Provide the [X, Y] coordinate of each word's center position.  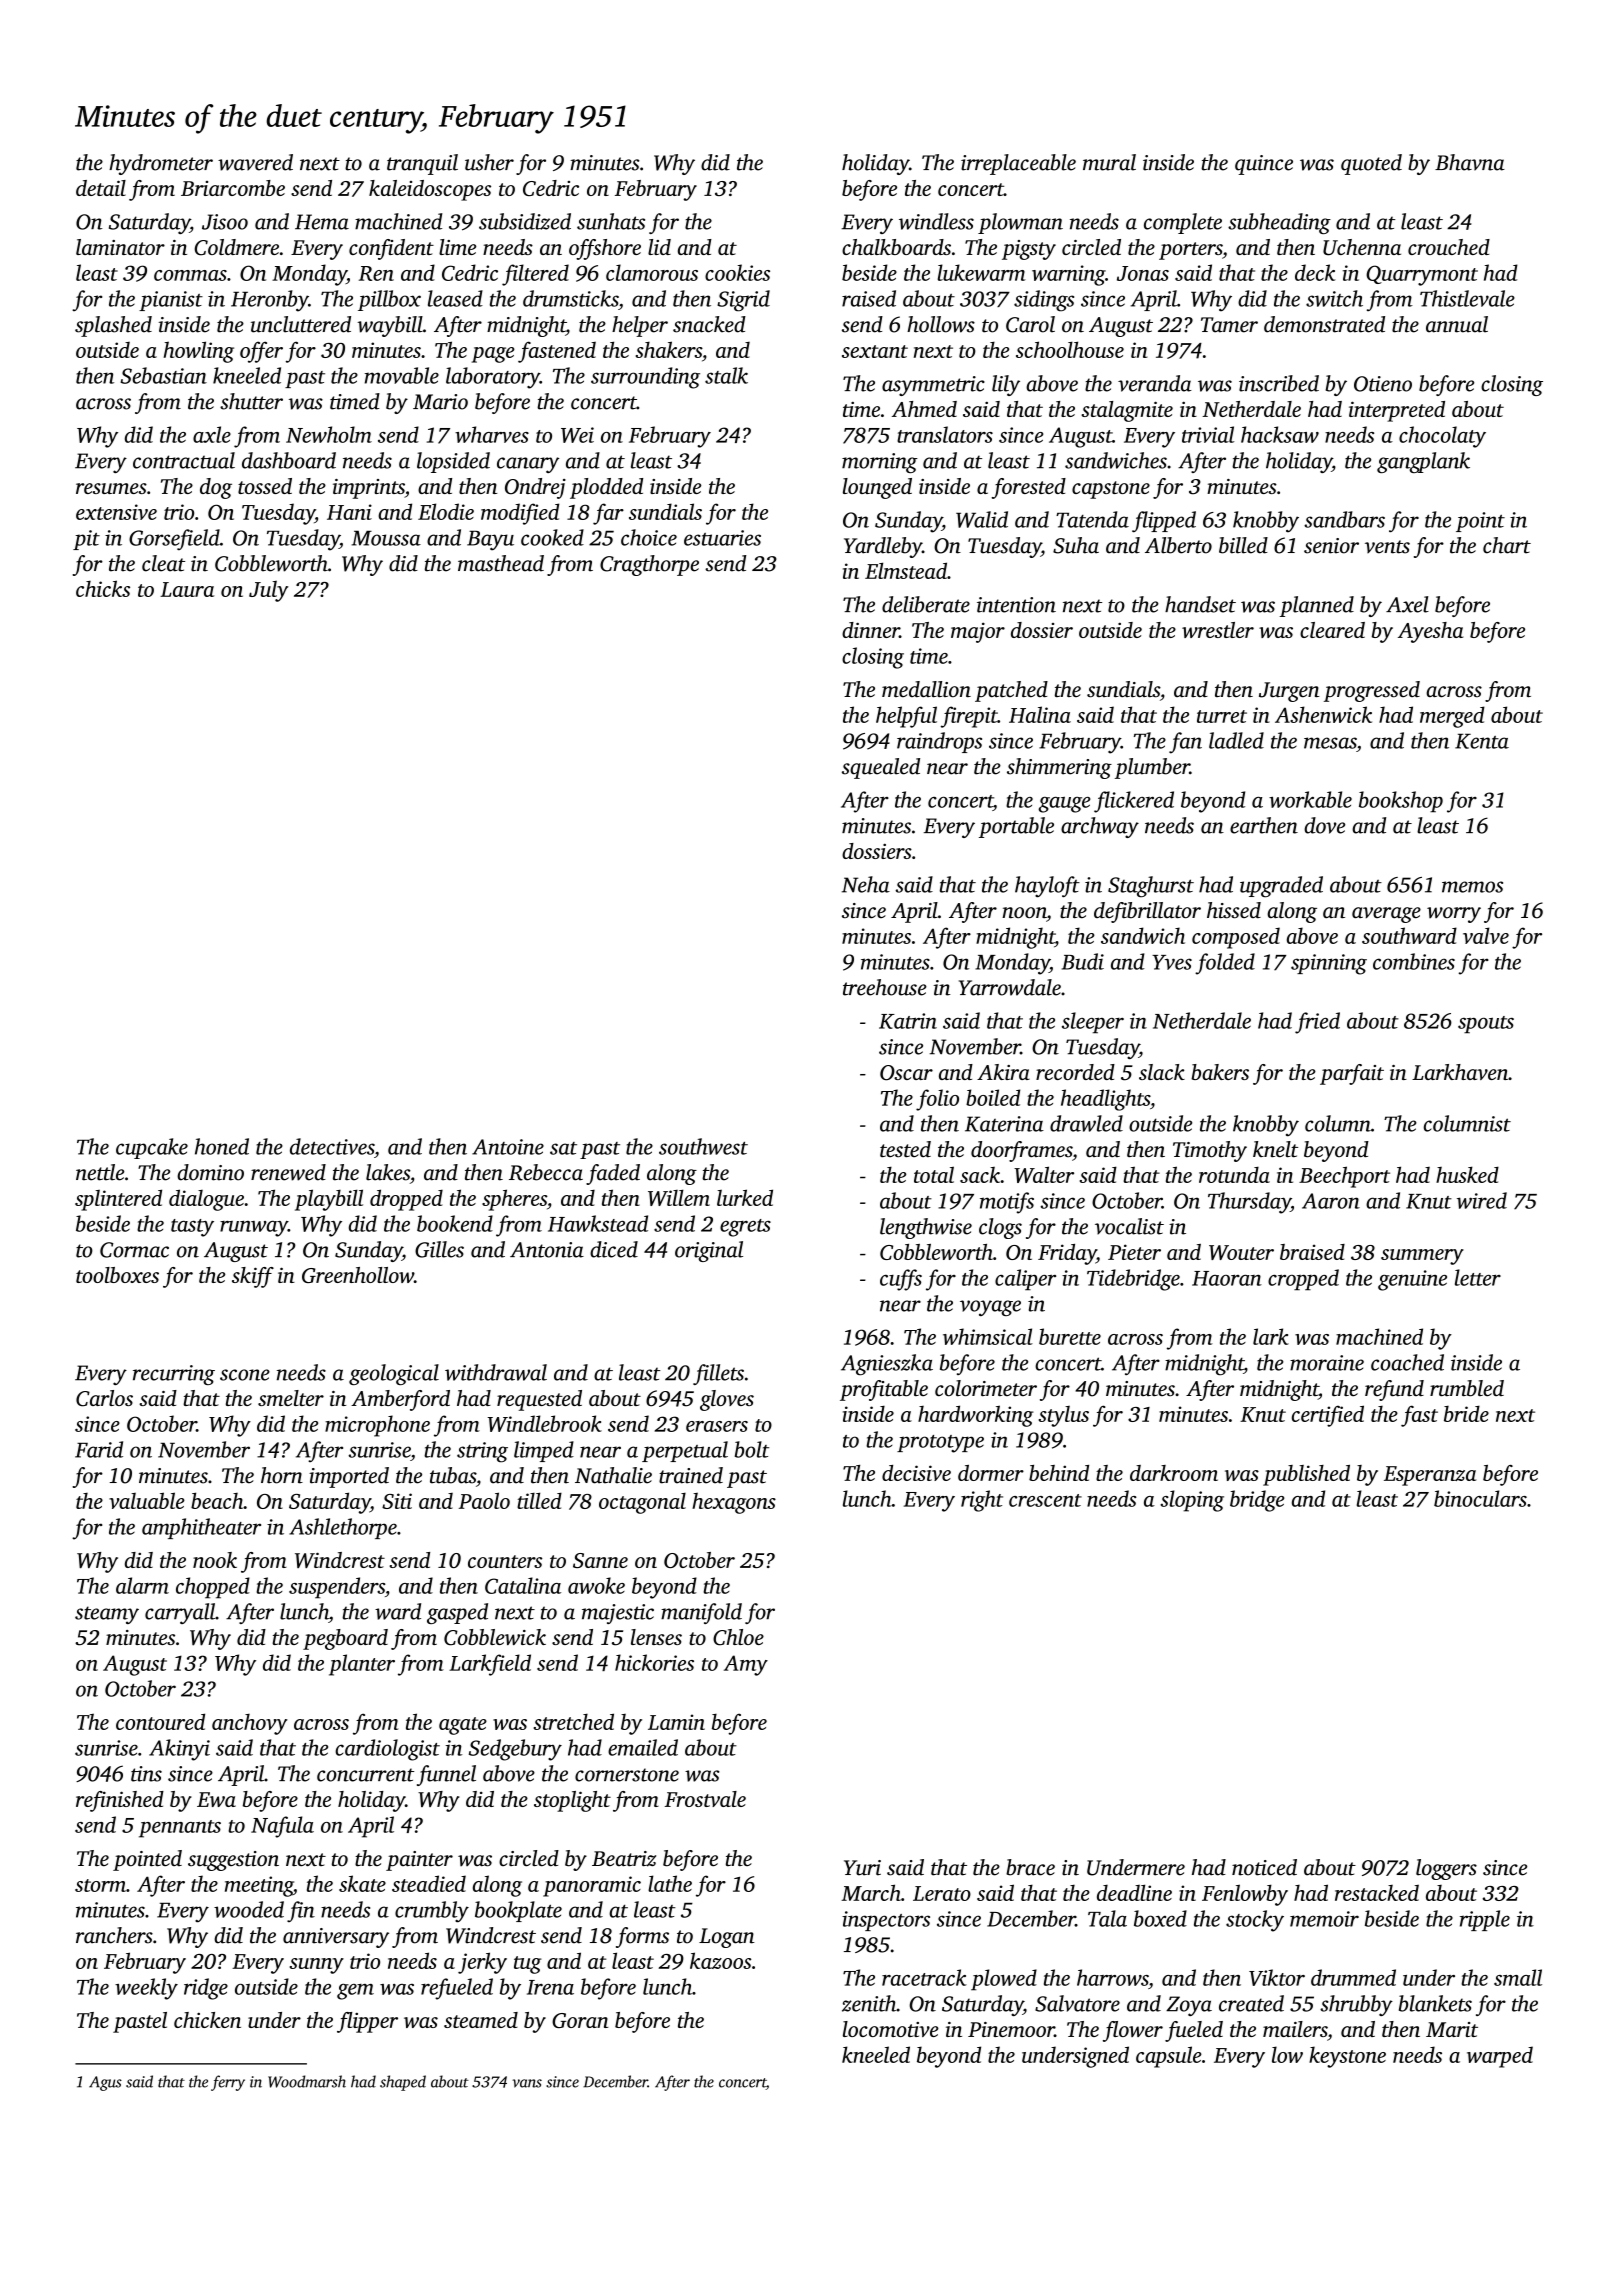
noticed [1264, 1867]
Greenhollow [358, 1275]
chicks [103, 588]
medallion [926, 689]
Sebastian [163, 375]
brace [1030, 1867]
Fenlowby [1245, 1895]
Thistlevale [1467, 298]
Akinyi [179, 1750]
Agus [105, 2083]
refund [1394, 1390]
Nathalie [613, 1475]
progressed [1372, 691]
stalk [726, 375]
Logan [727, 1938]
